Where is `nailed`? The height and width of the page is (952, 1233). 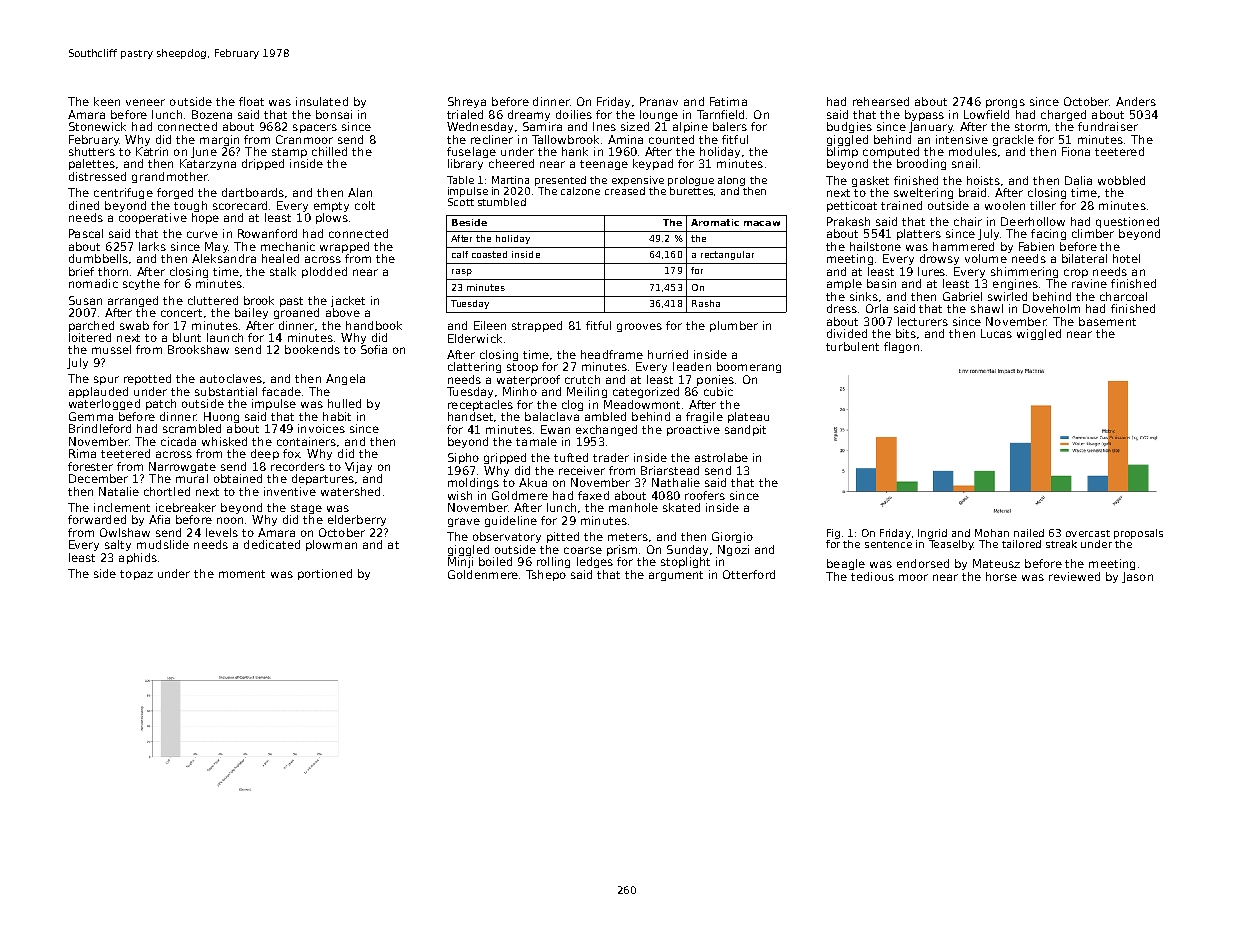
nailed is located at coordinates (1029, 533).
